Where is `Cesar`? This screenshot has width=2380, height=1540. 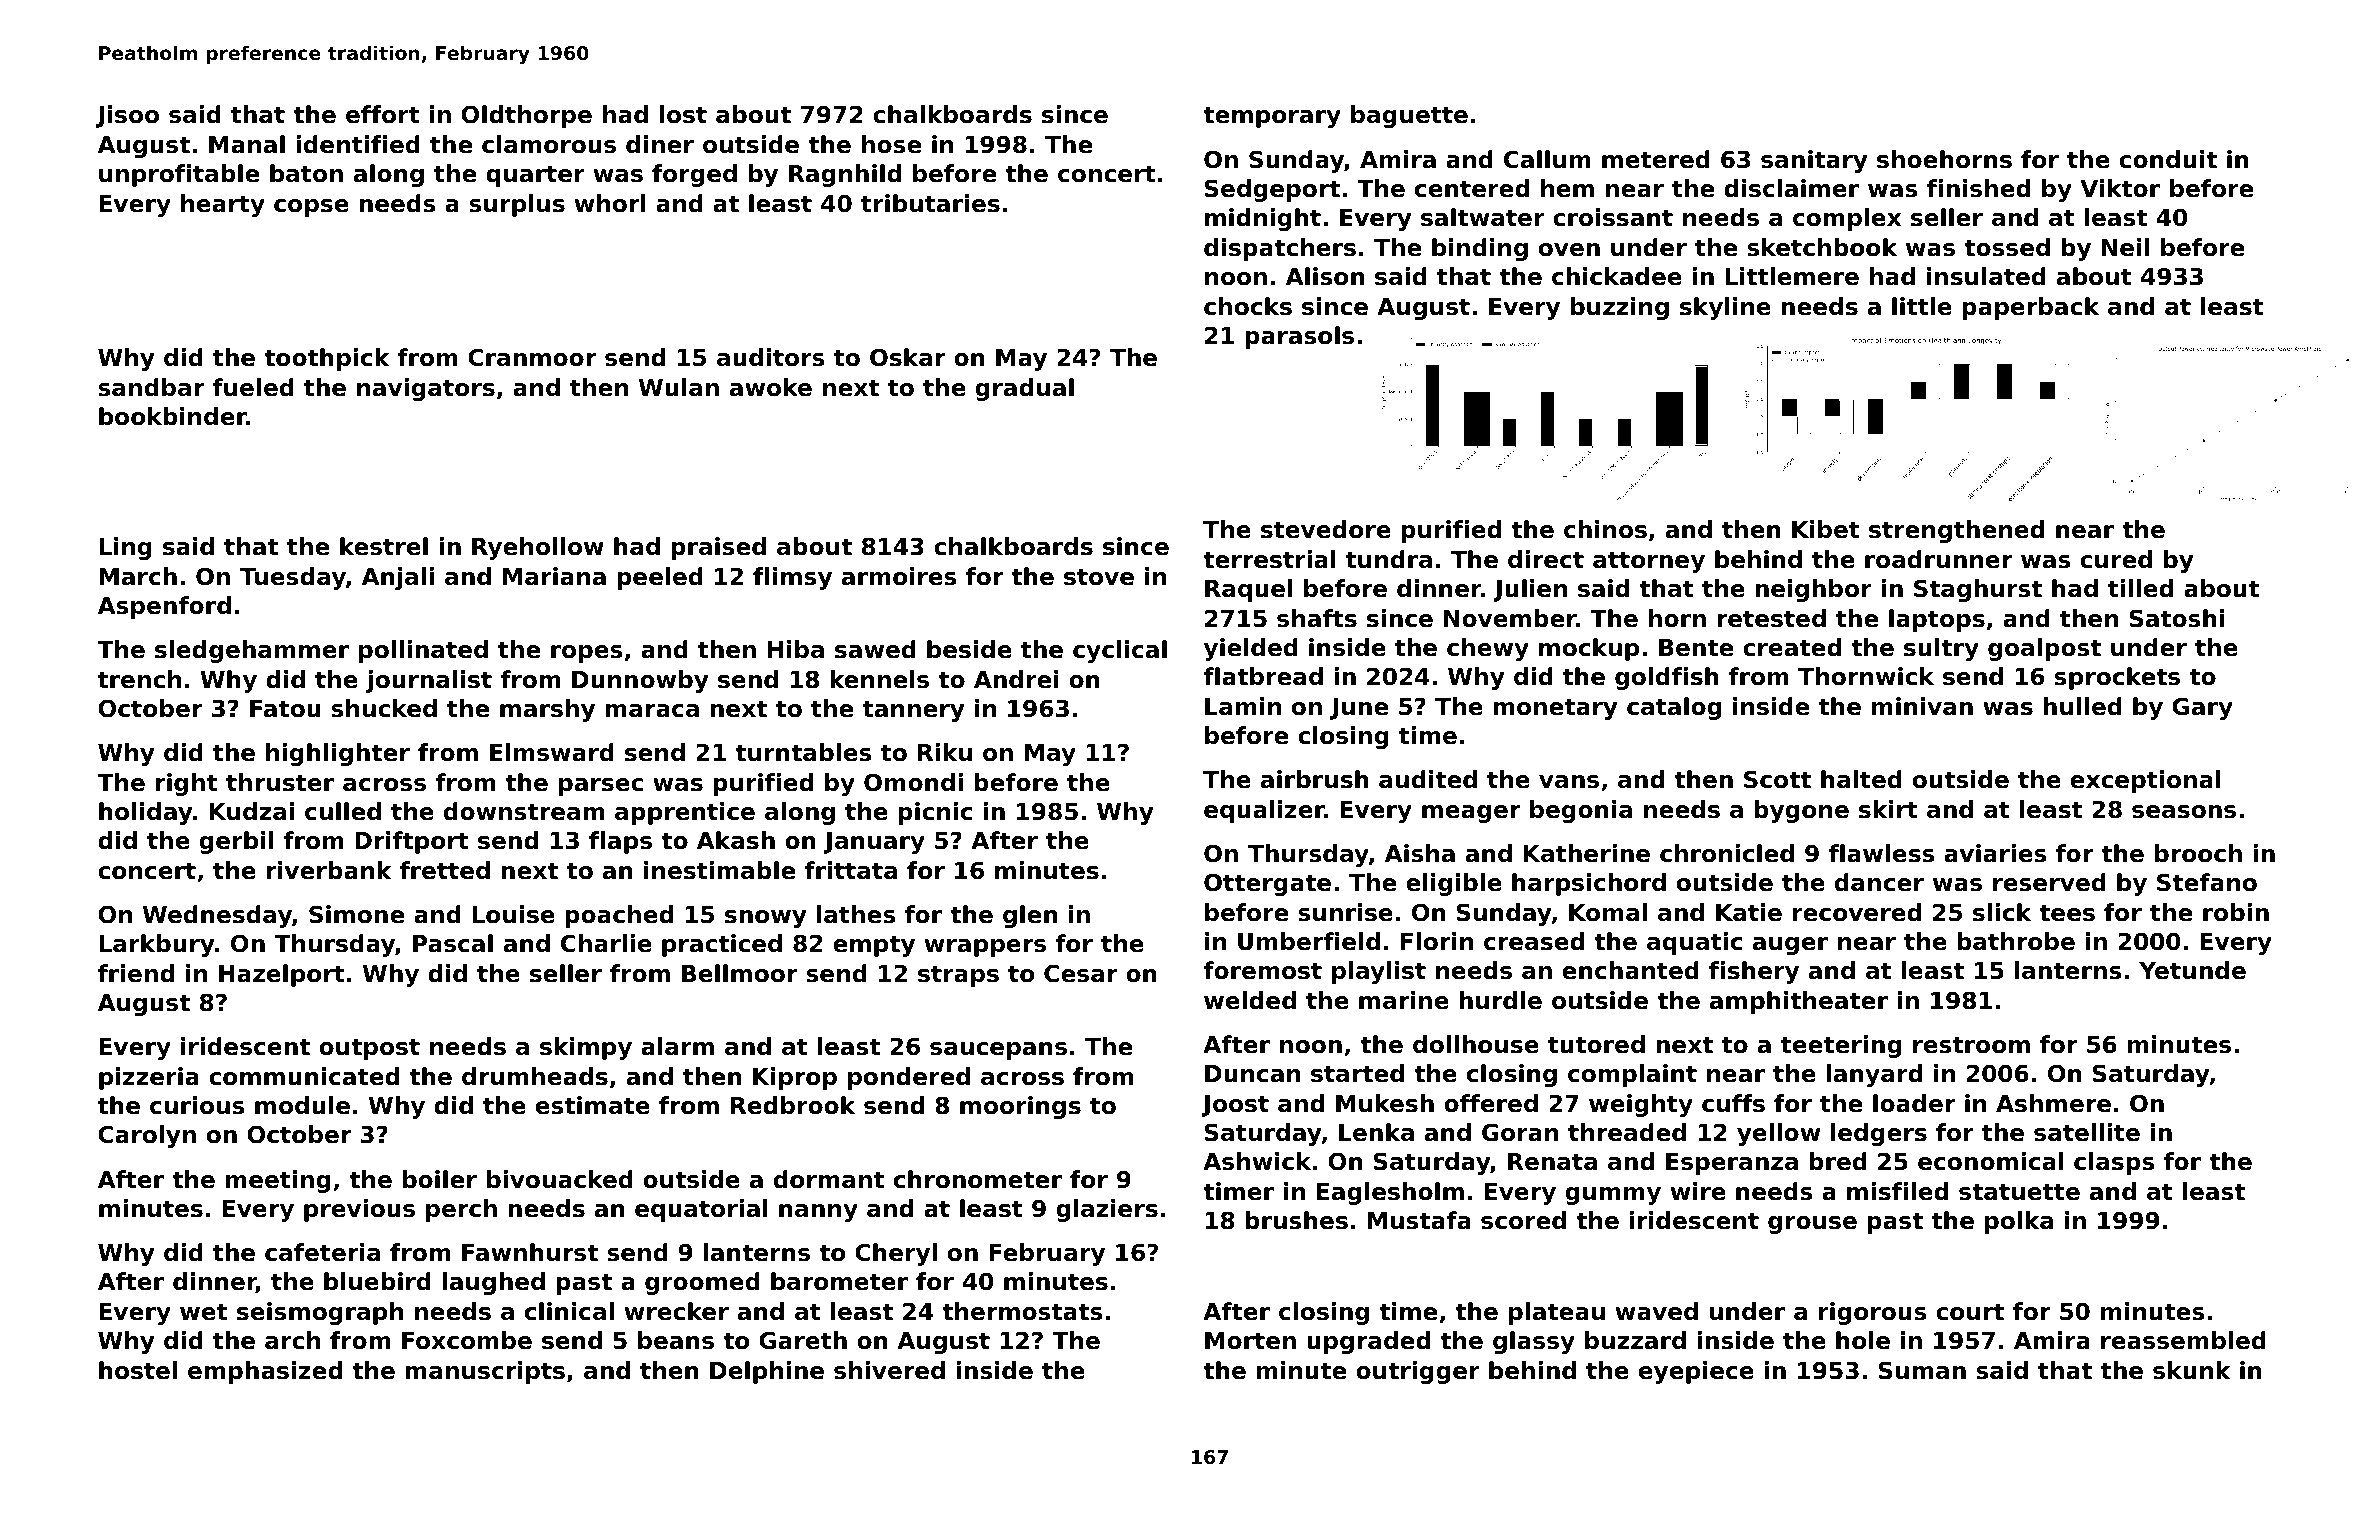 Cesar is located at coordinates (1080, 973).
